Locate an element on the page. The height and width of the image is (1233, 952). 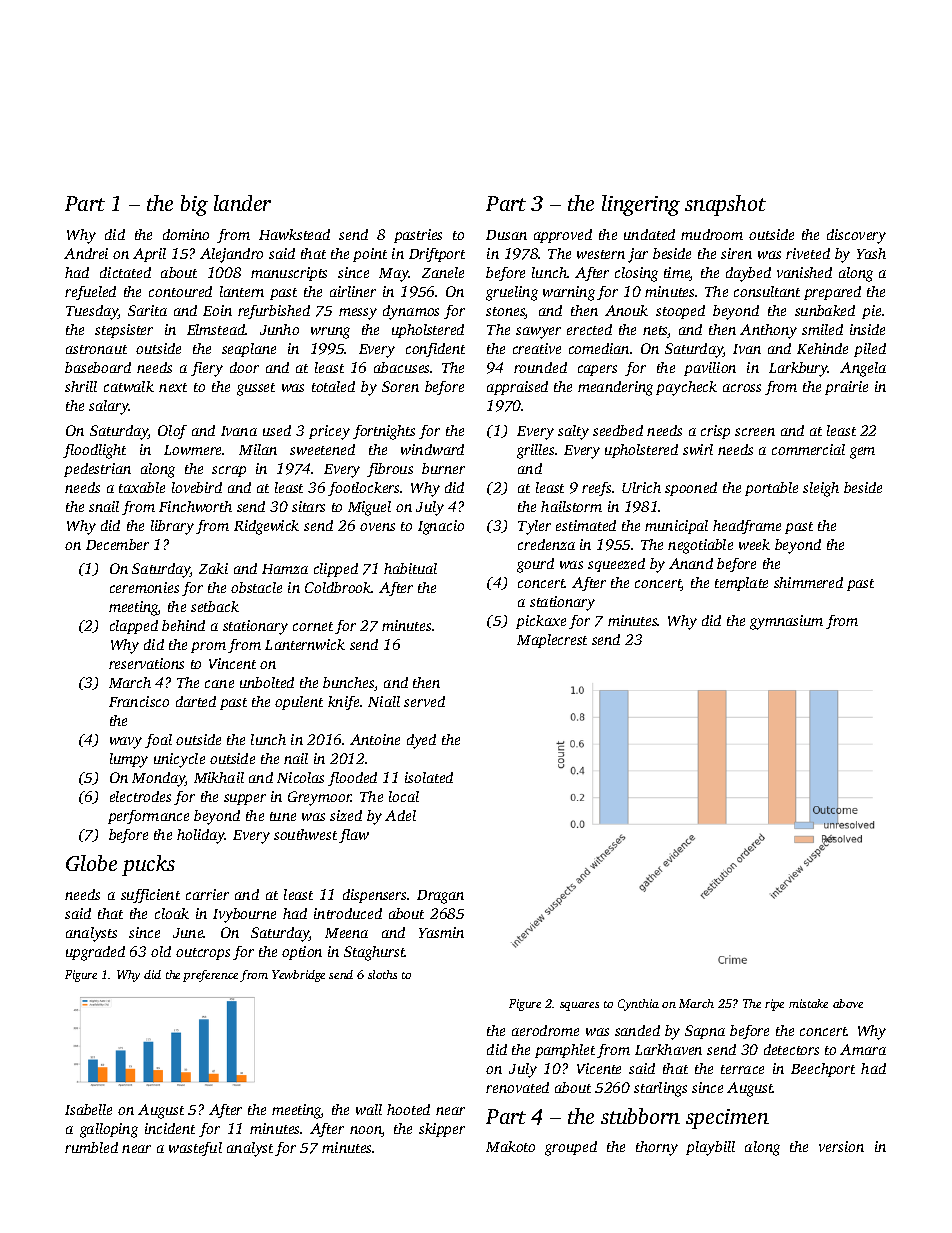
pedestrian is located at coordinates (97, 470).
